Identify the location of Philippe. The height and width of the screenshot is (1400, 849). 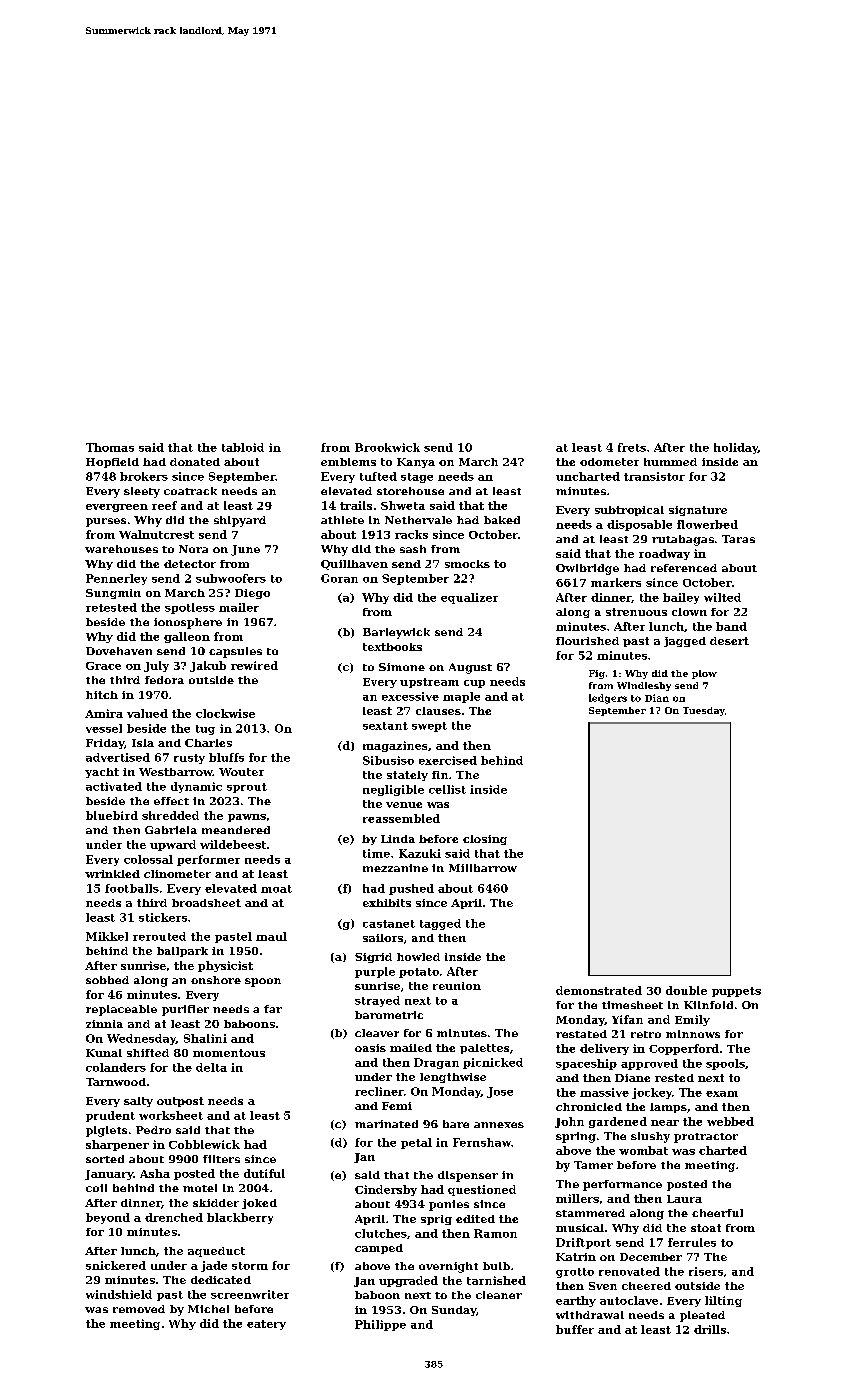
(380, 1325).
